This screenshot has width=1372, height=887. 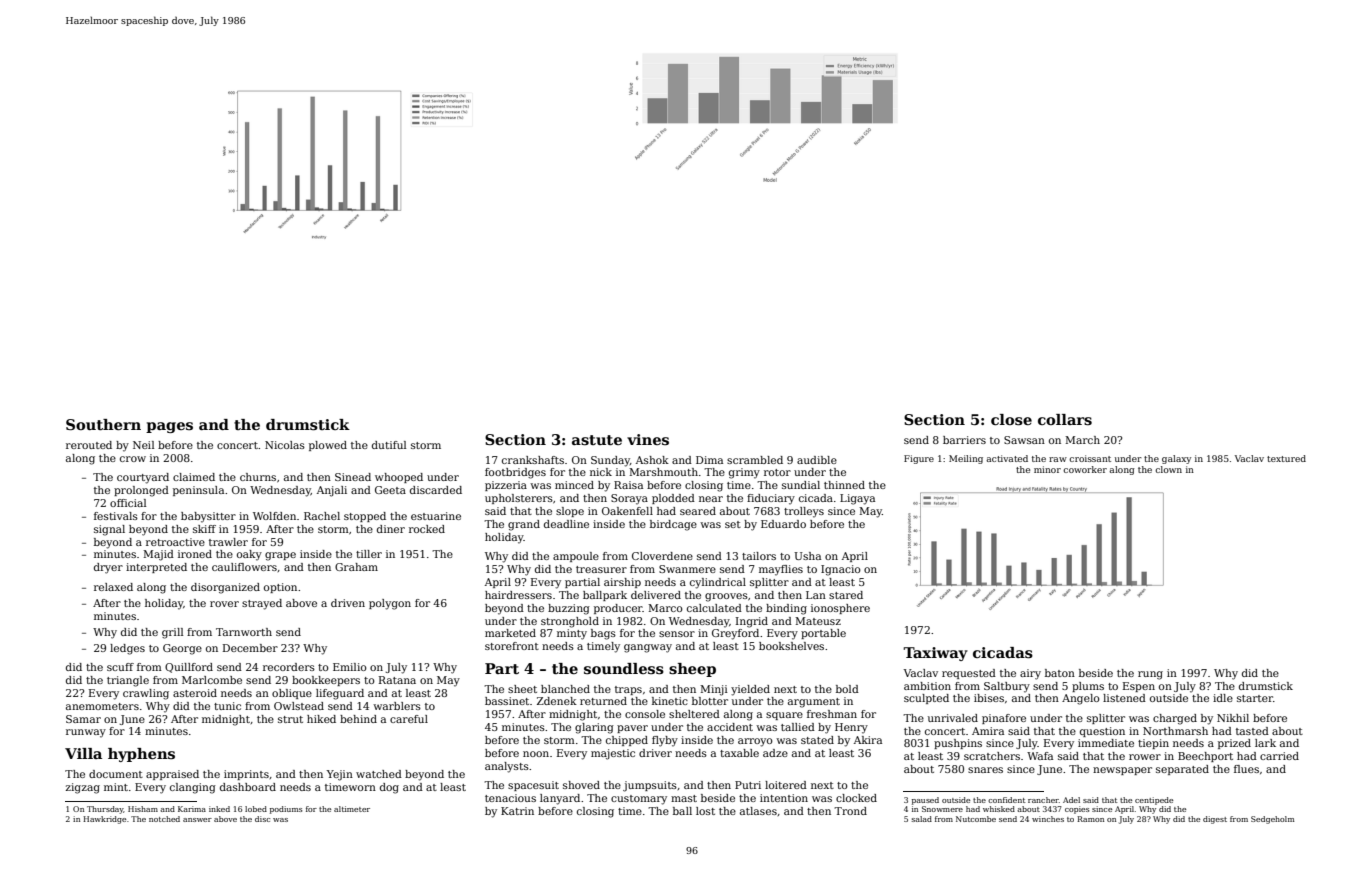 I want to click on pages, so click(x=169, y=427).
